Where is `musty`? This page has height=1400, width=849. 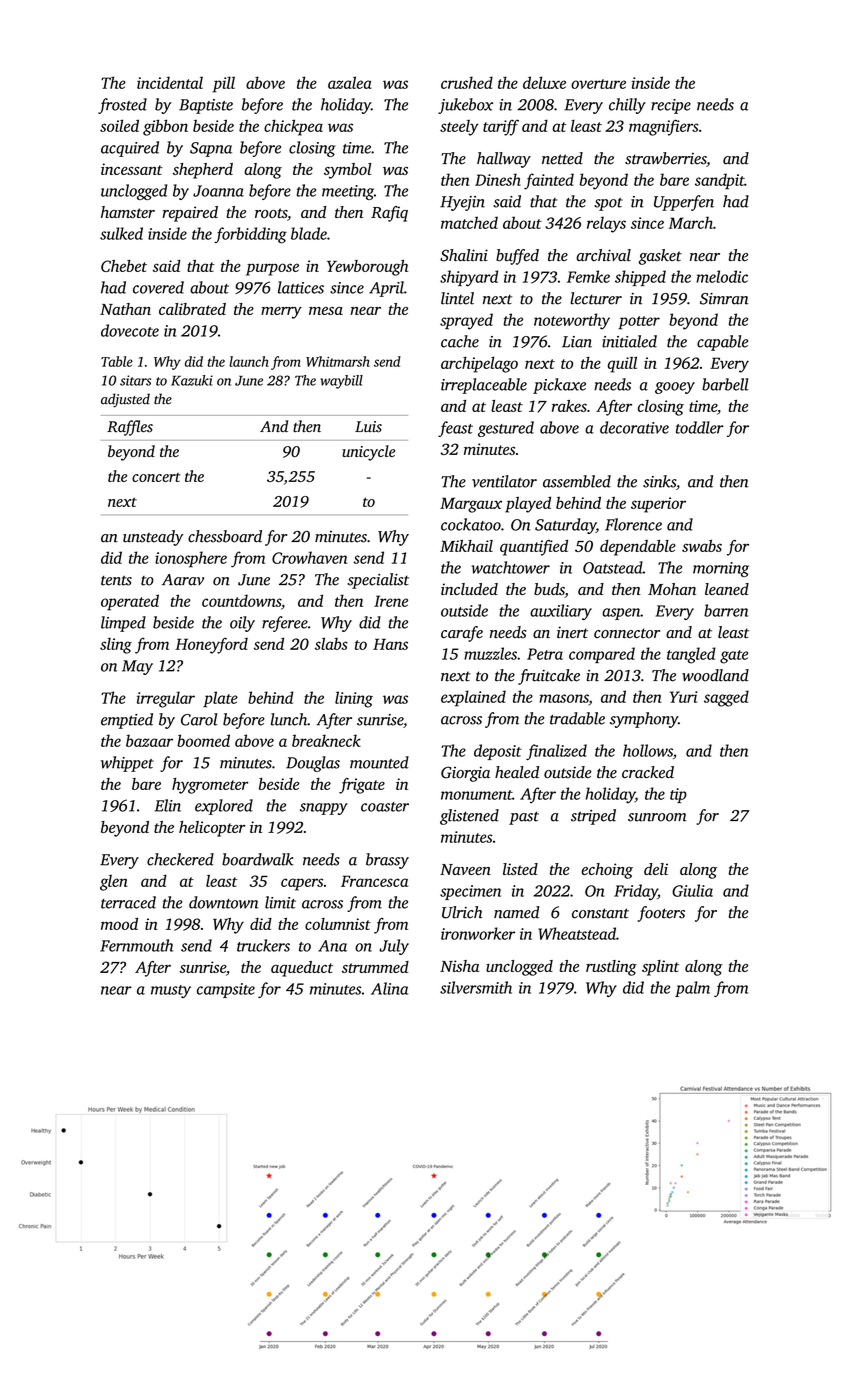
musty is located at coordinates (171, 991).
